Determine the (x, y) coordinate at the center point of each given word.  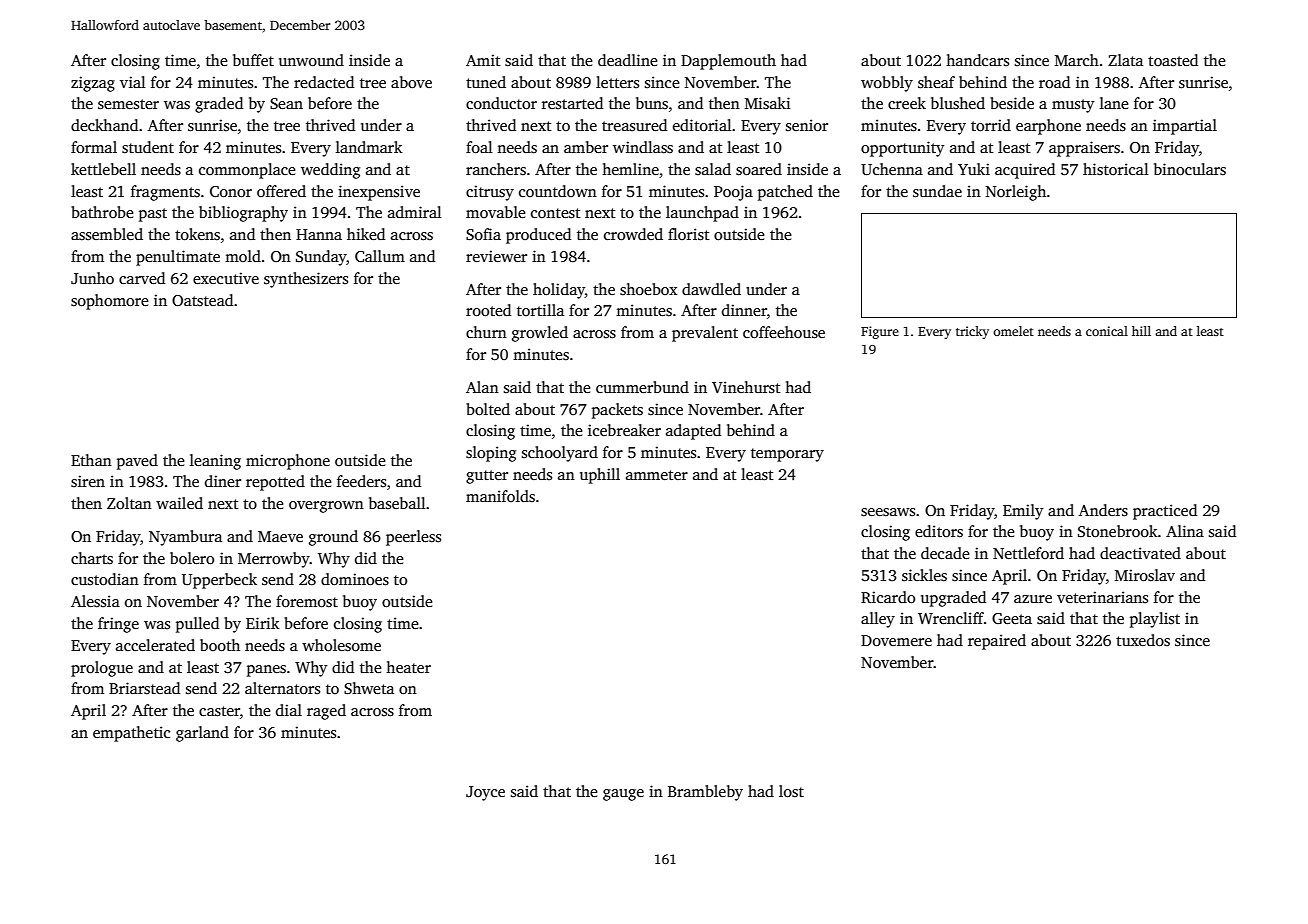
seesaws (888, 512)
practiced (1165, 512)
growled (540, 334)
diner (223, 481)
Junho (92, 278)
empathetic (131, 734)
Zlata (1125, 60)
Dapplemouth (728, 62)
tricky (972, 332)
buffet (253, 60)
